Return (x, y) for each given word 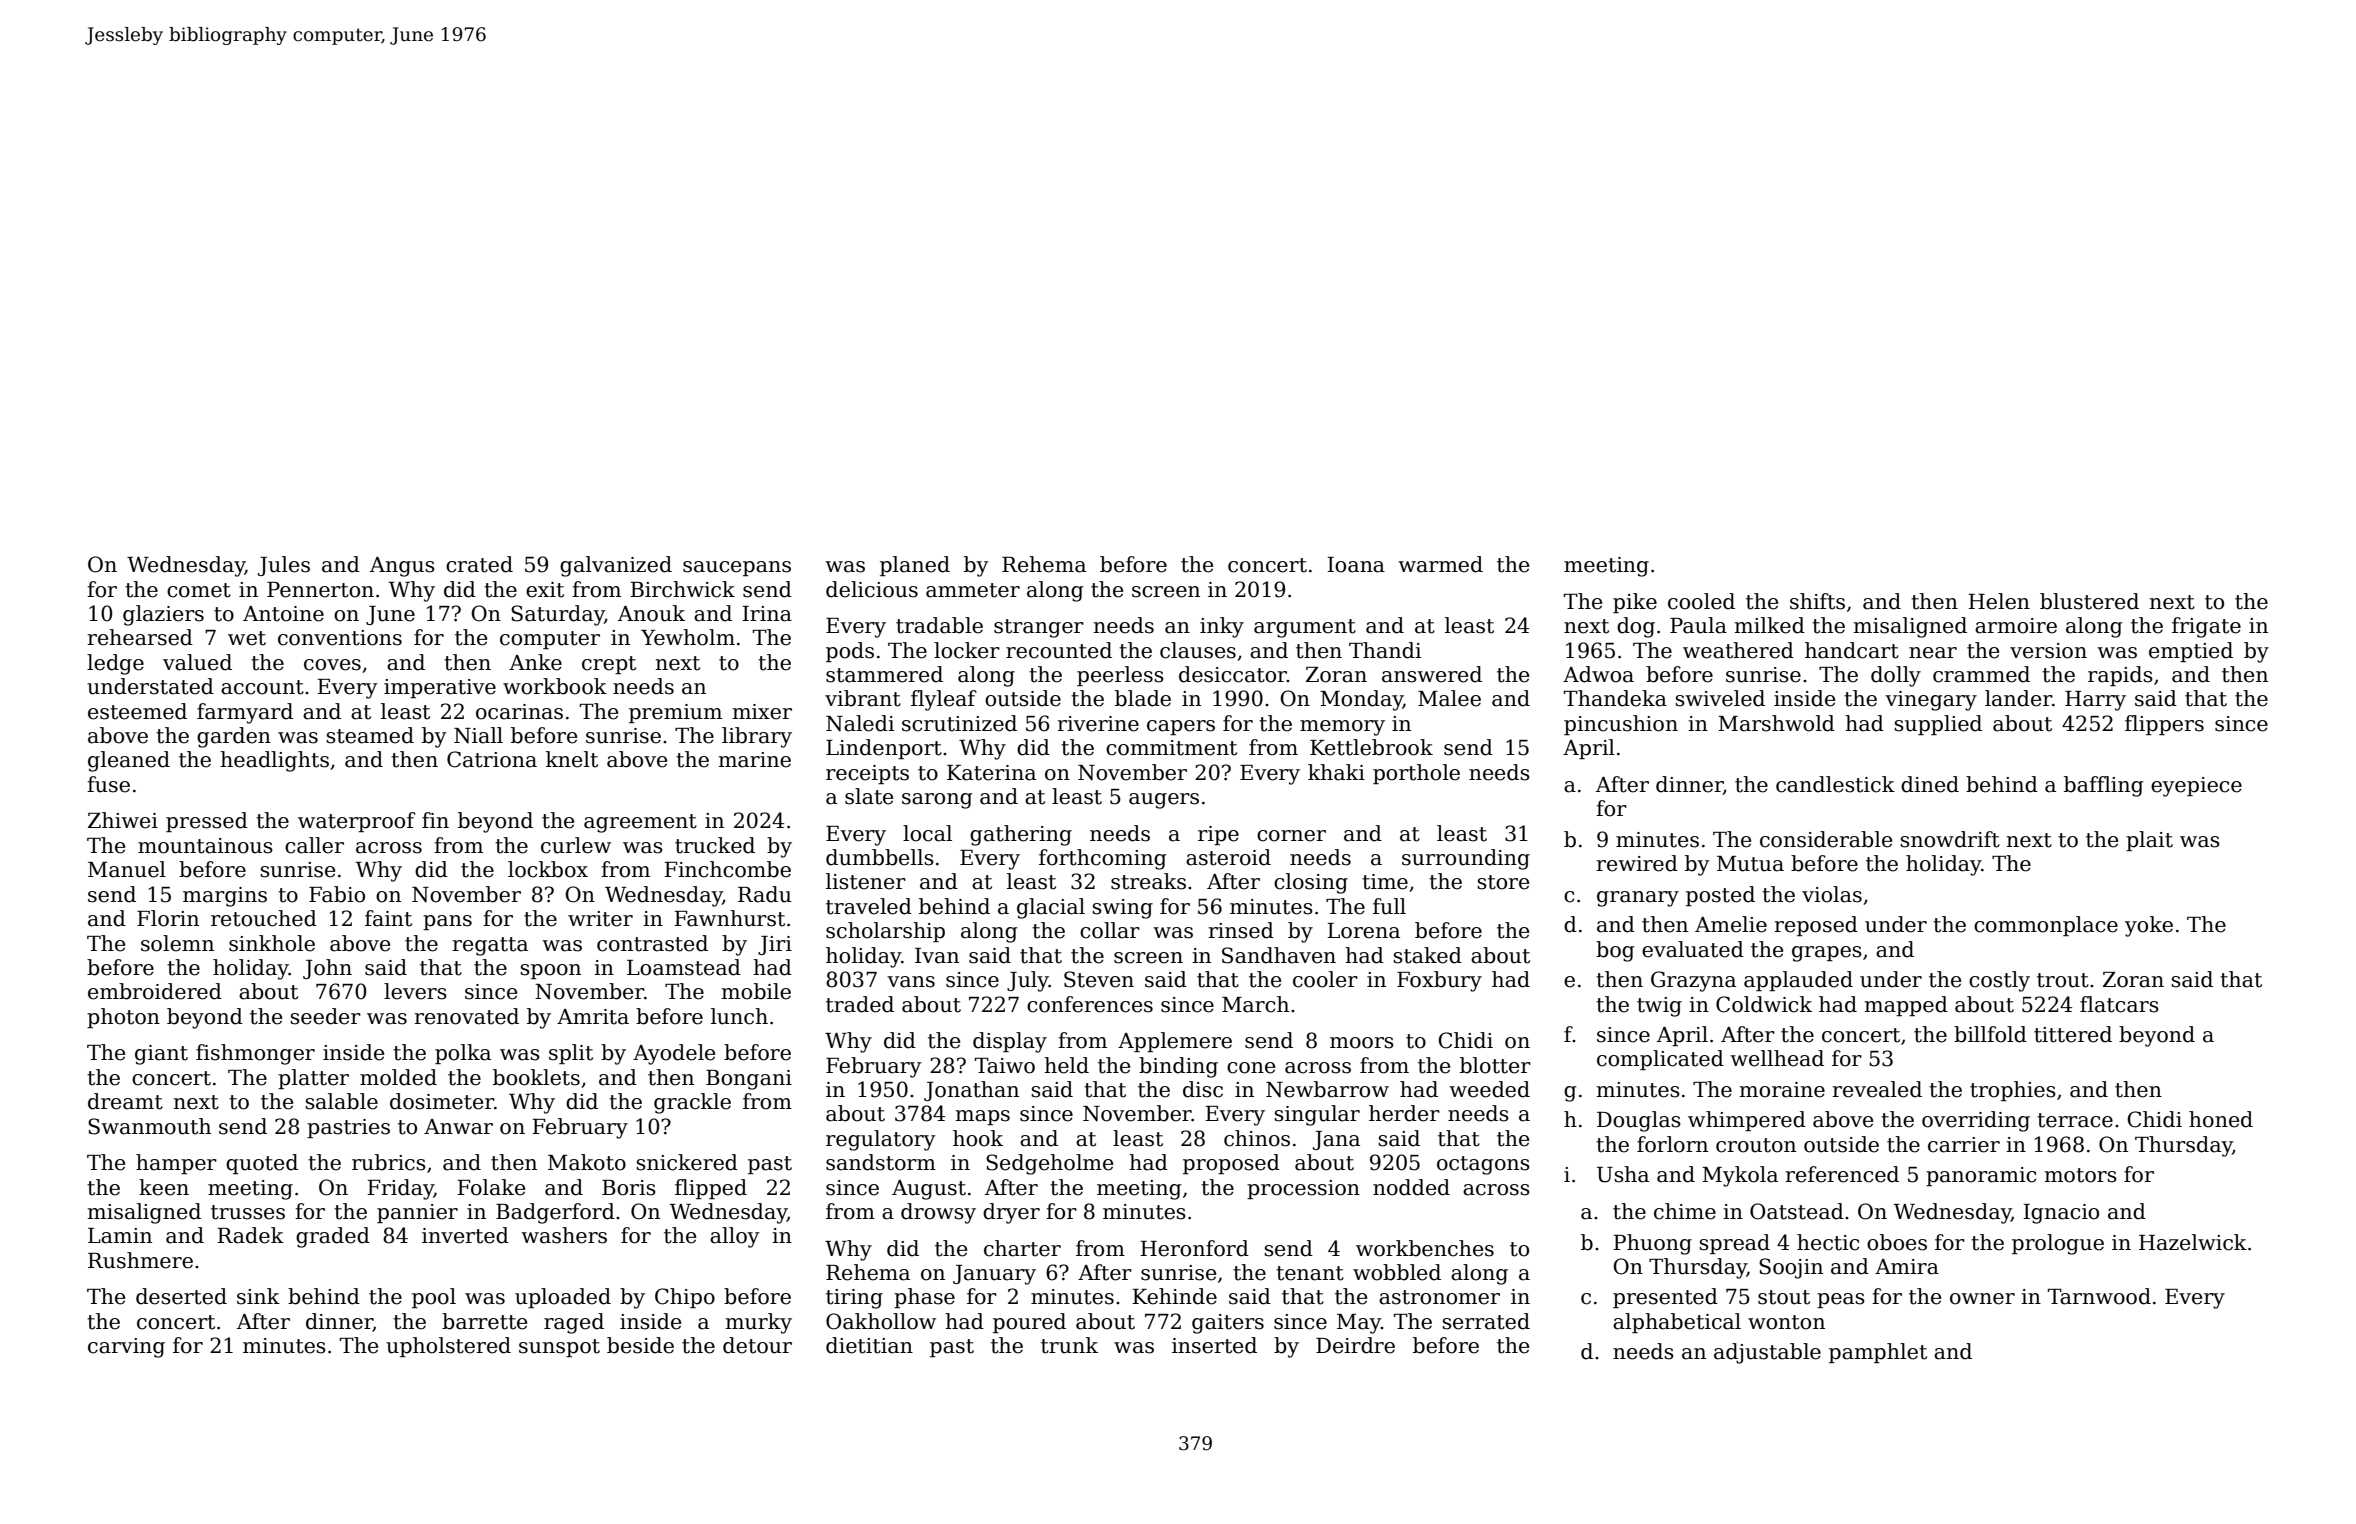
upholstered (448, 1347)
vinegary (1931, 701)
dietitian (869, 1345)
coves (332, 665)
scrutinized (959, 723)
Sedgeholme (1049, 1164)
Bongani (749, 1080)
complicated (1660, 1060)
